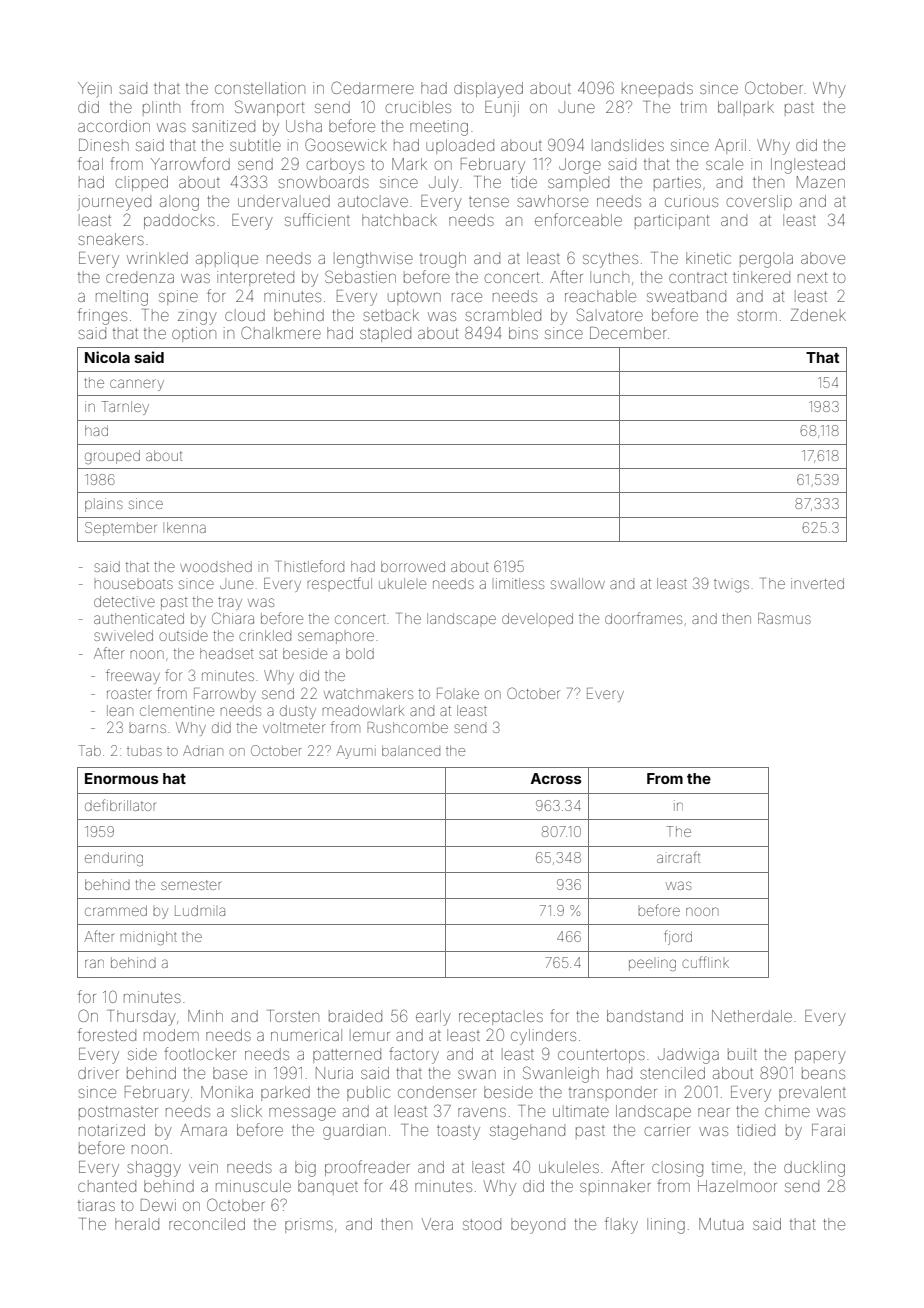  Describe the element at coordinates (122, 298) in the image. I see `melting` at that location.
